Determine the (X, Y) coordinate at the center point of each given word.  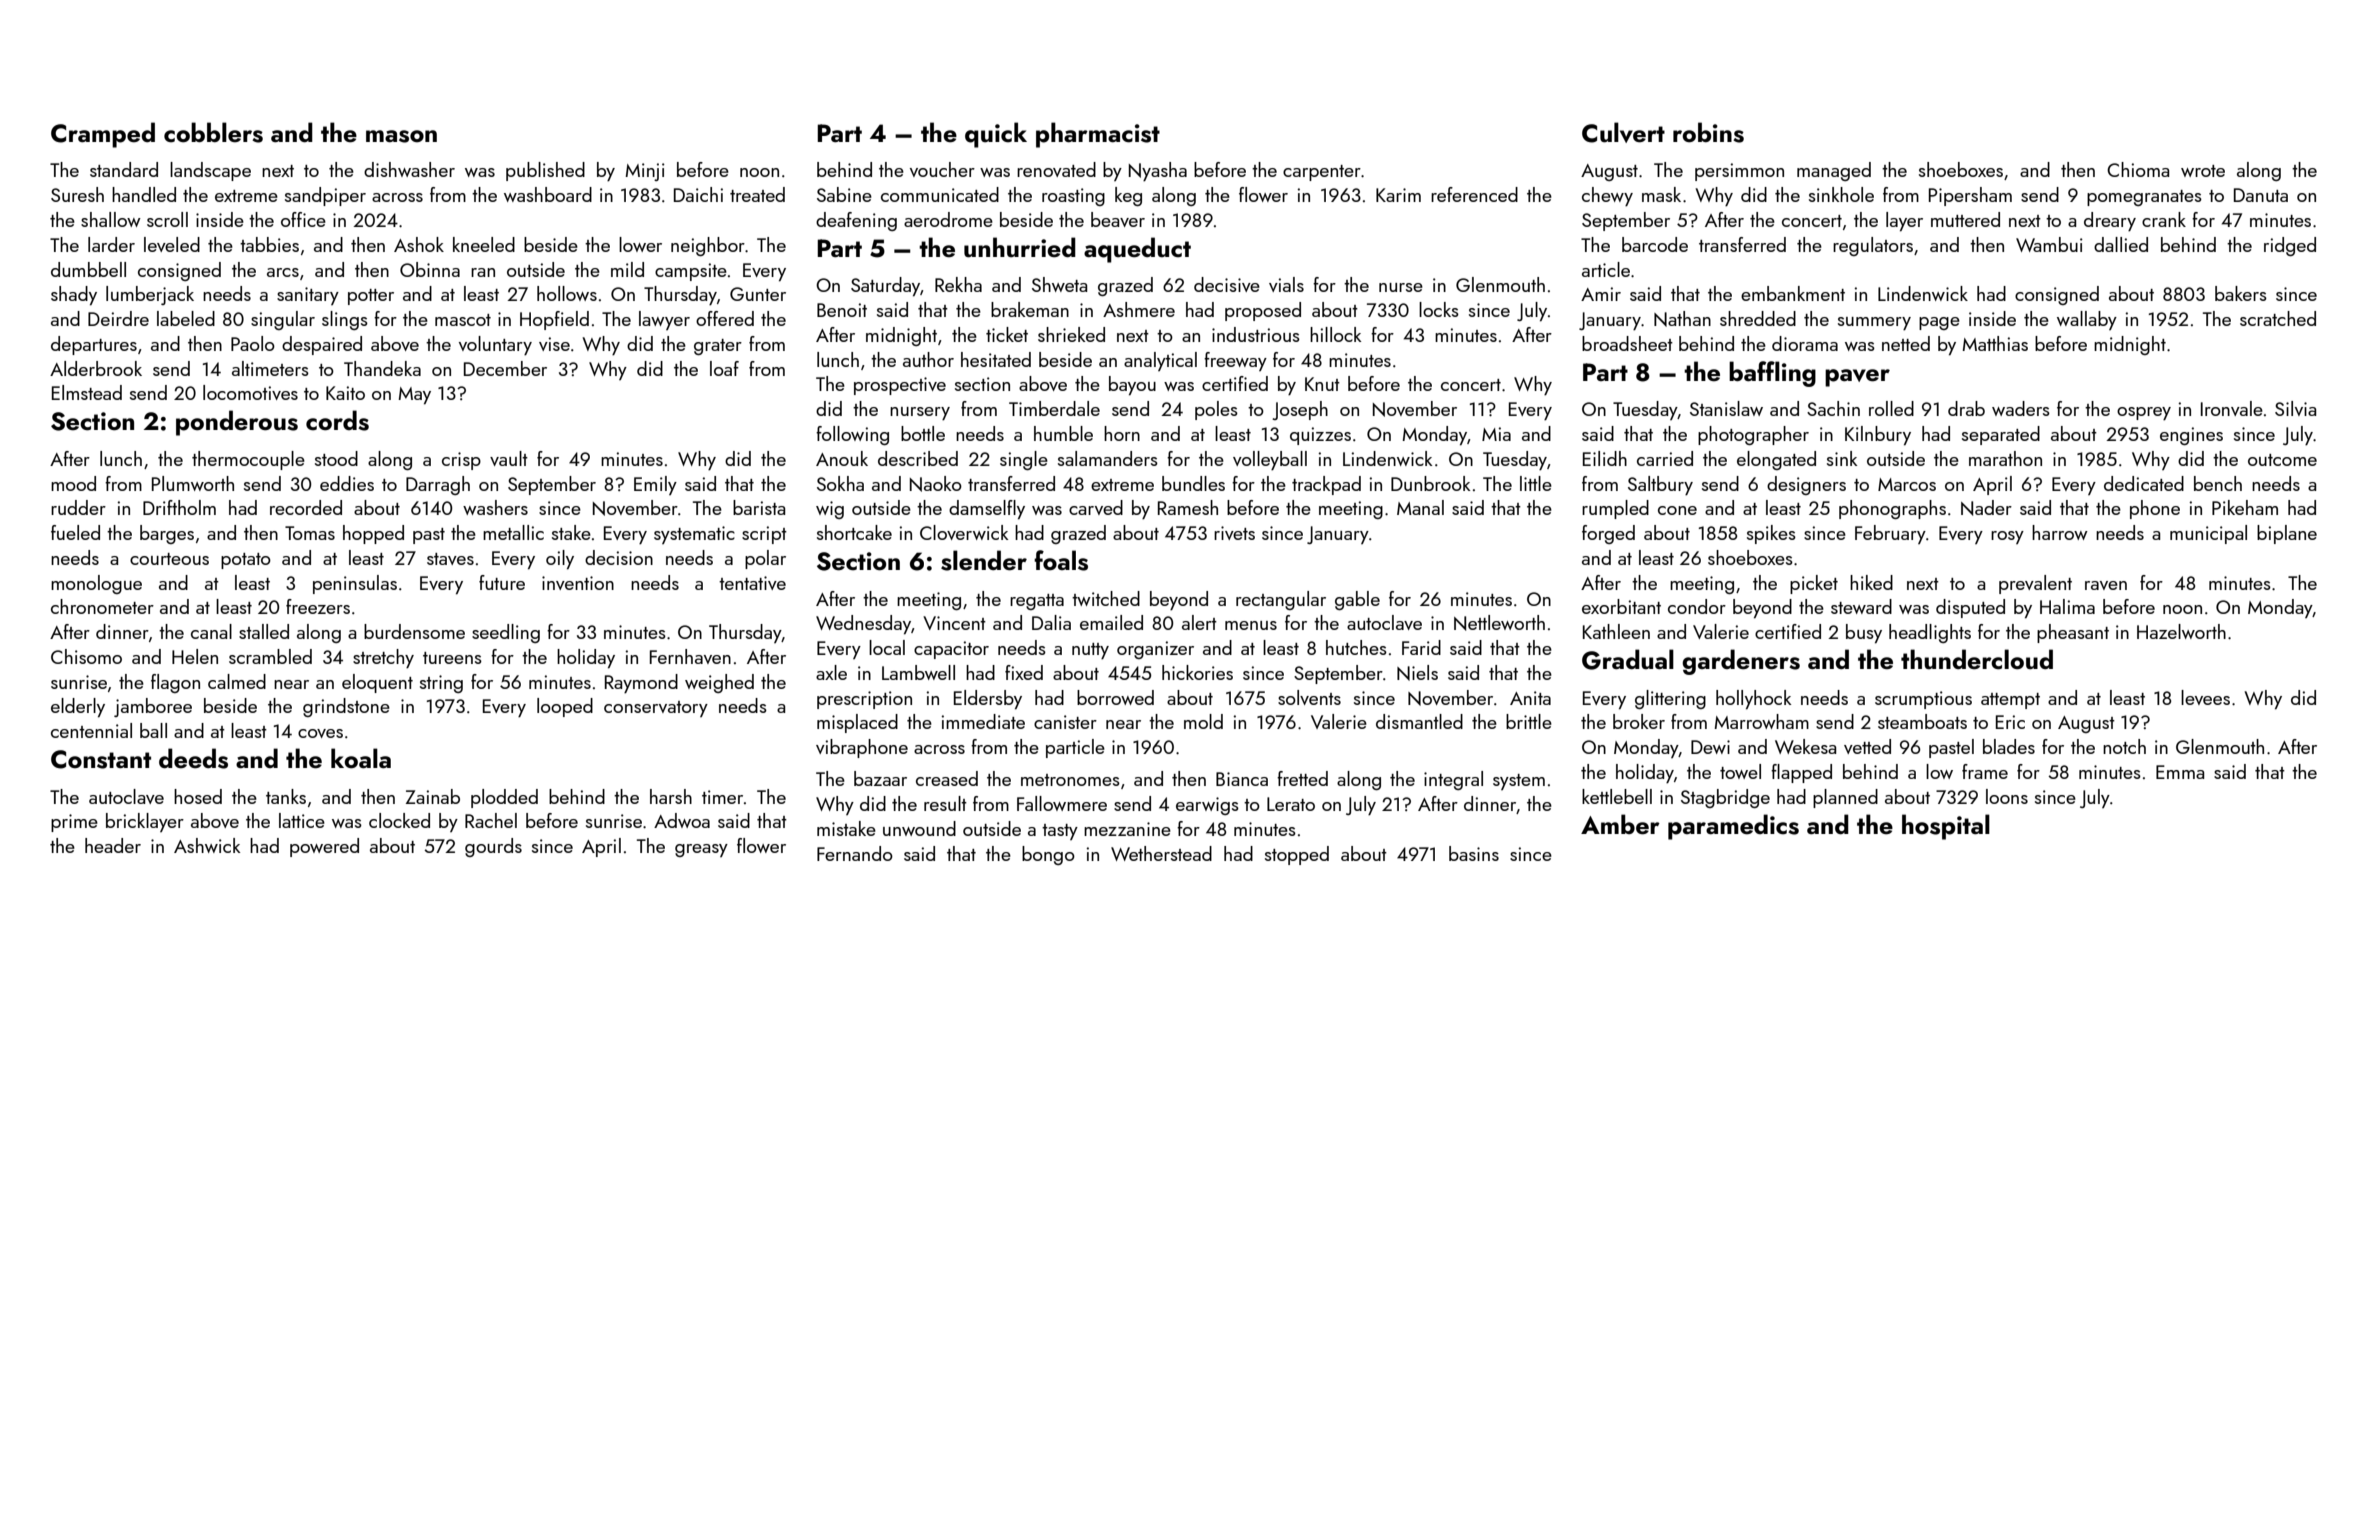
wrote (2203, 171)
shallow (111, 219)
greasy (701, 850)
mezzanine (1127, 829)
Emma (2180, 772)
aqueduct (1137, 250)
